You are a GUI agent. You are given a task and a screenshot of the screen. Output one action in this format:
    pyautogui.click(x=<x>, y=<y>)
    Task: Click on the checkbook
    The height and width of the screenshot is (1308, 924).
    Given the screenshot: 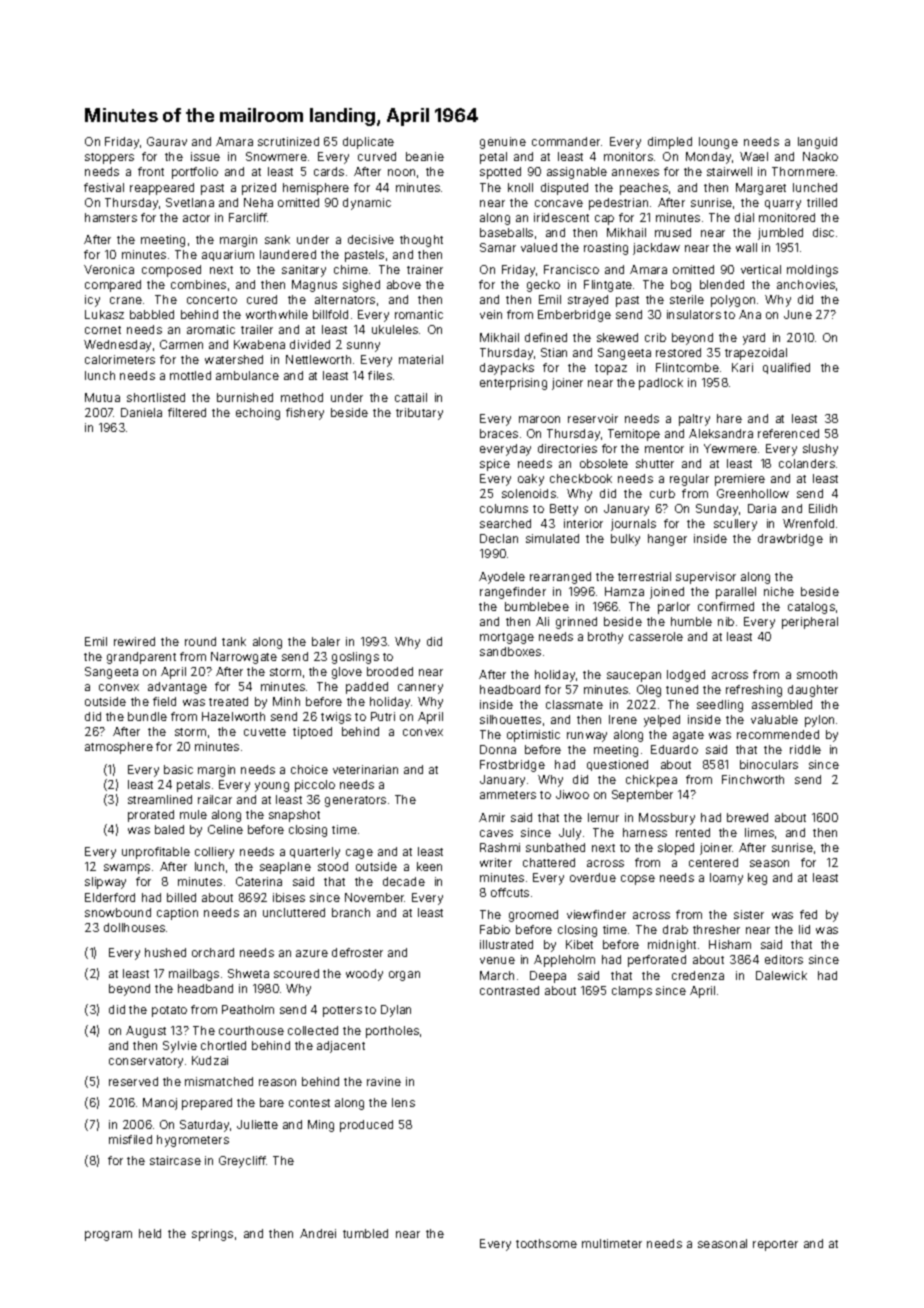 What is the action you would take?
    pyautogui.click(x=581, y=478)
